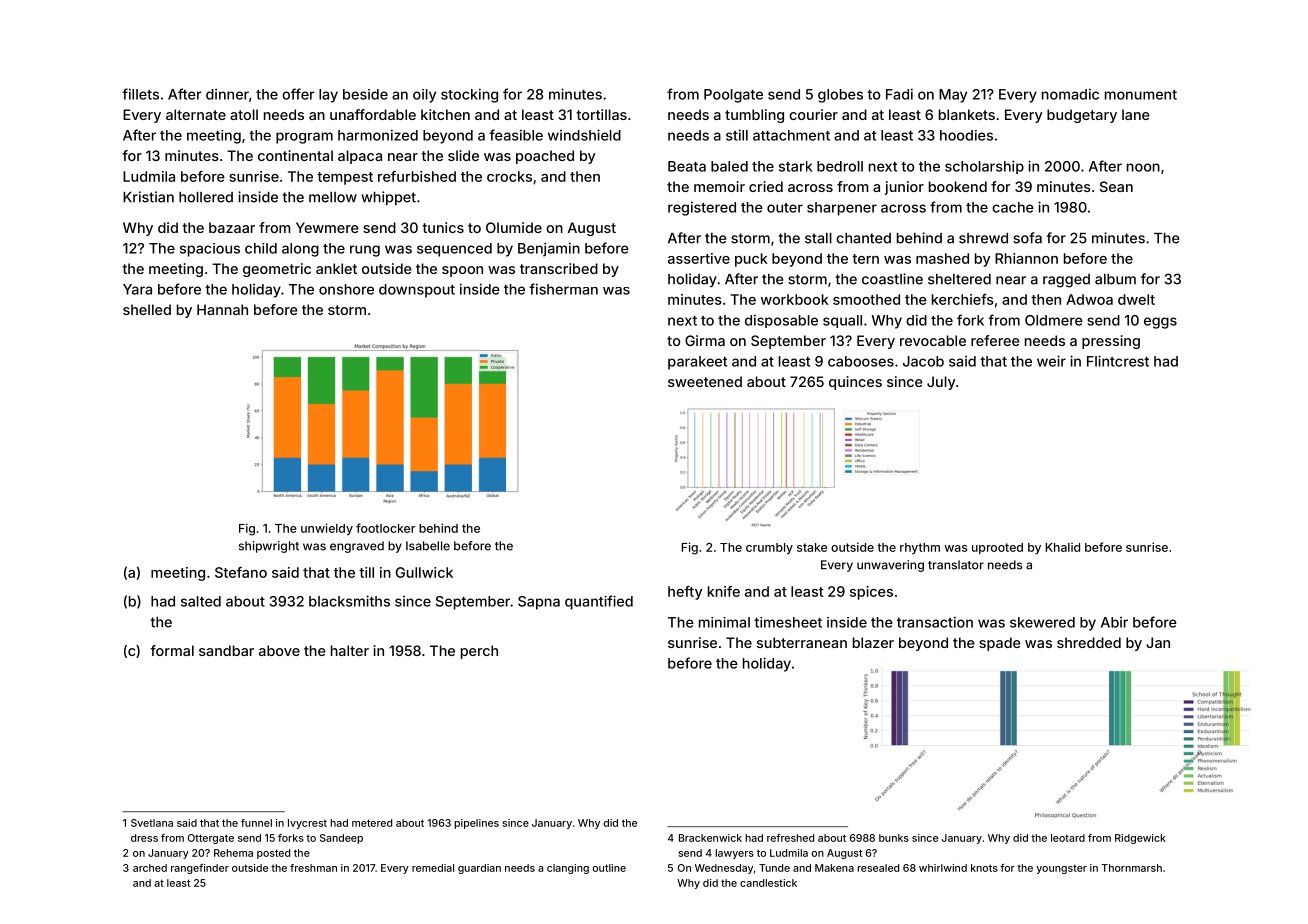 The width and height of the page is (1308, 924). I want to click on shredded, so click(1089, 642).
